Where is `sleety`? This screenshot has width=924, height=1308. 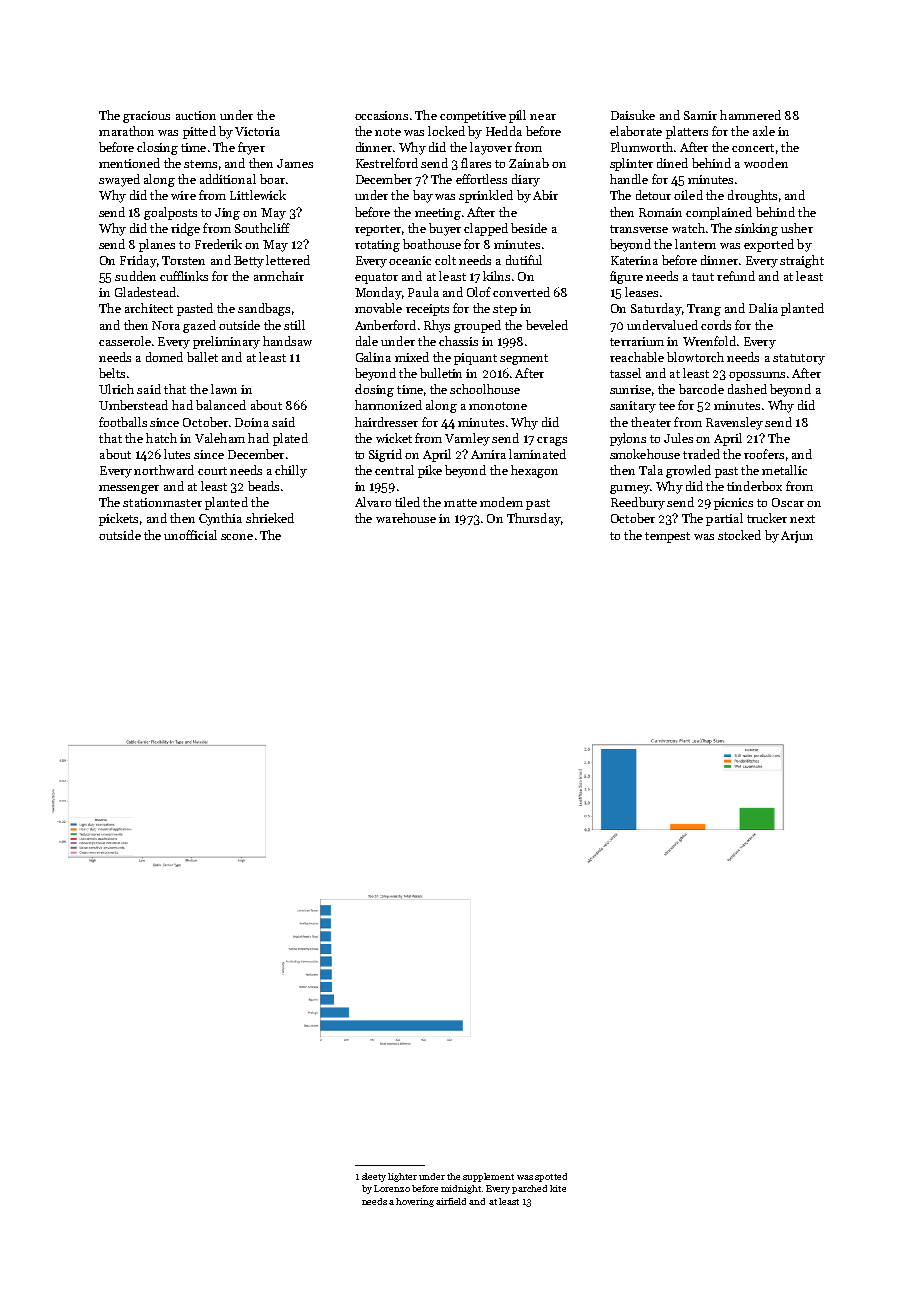 sleety is located at coordinates (374, 1177).
